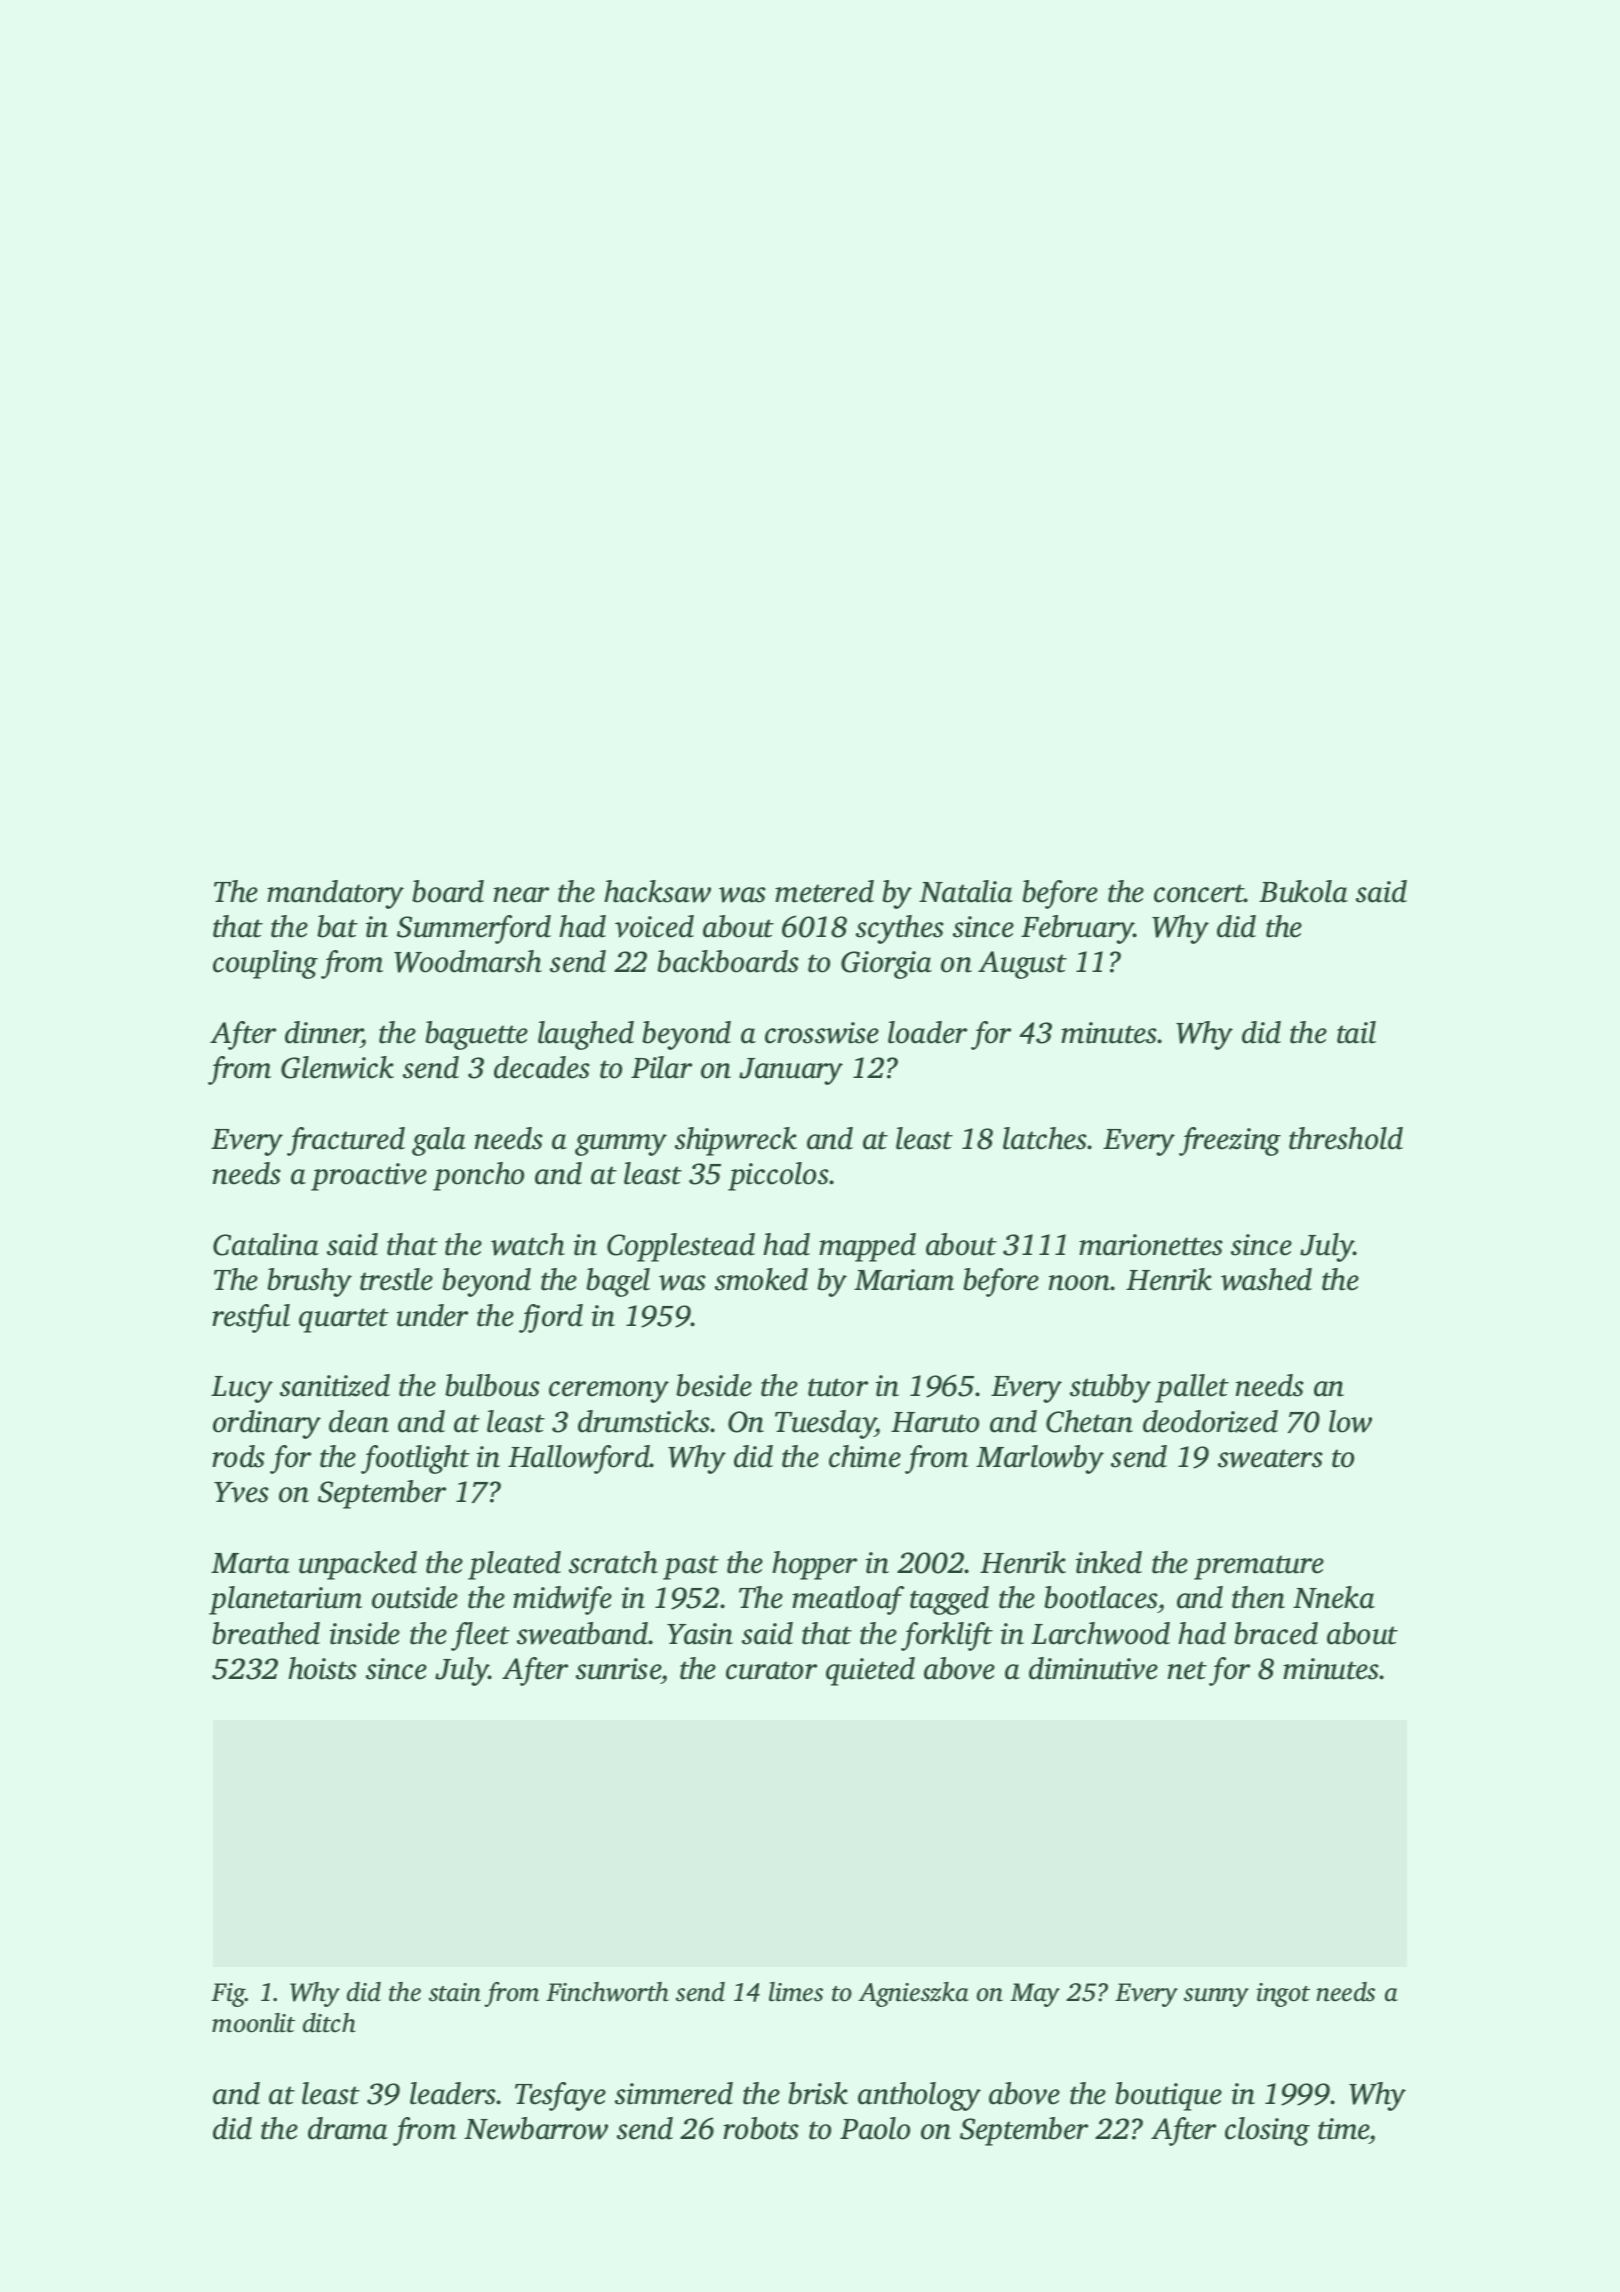  I want to click on fleet, so click(480, 1636).
